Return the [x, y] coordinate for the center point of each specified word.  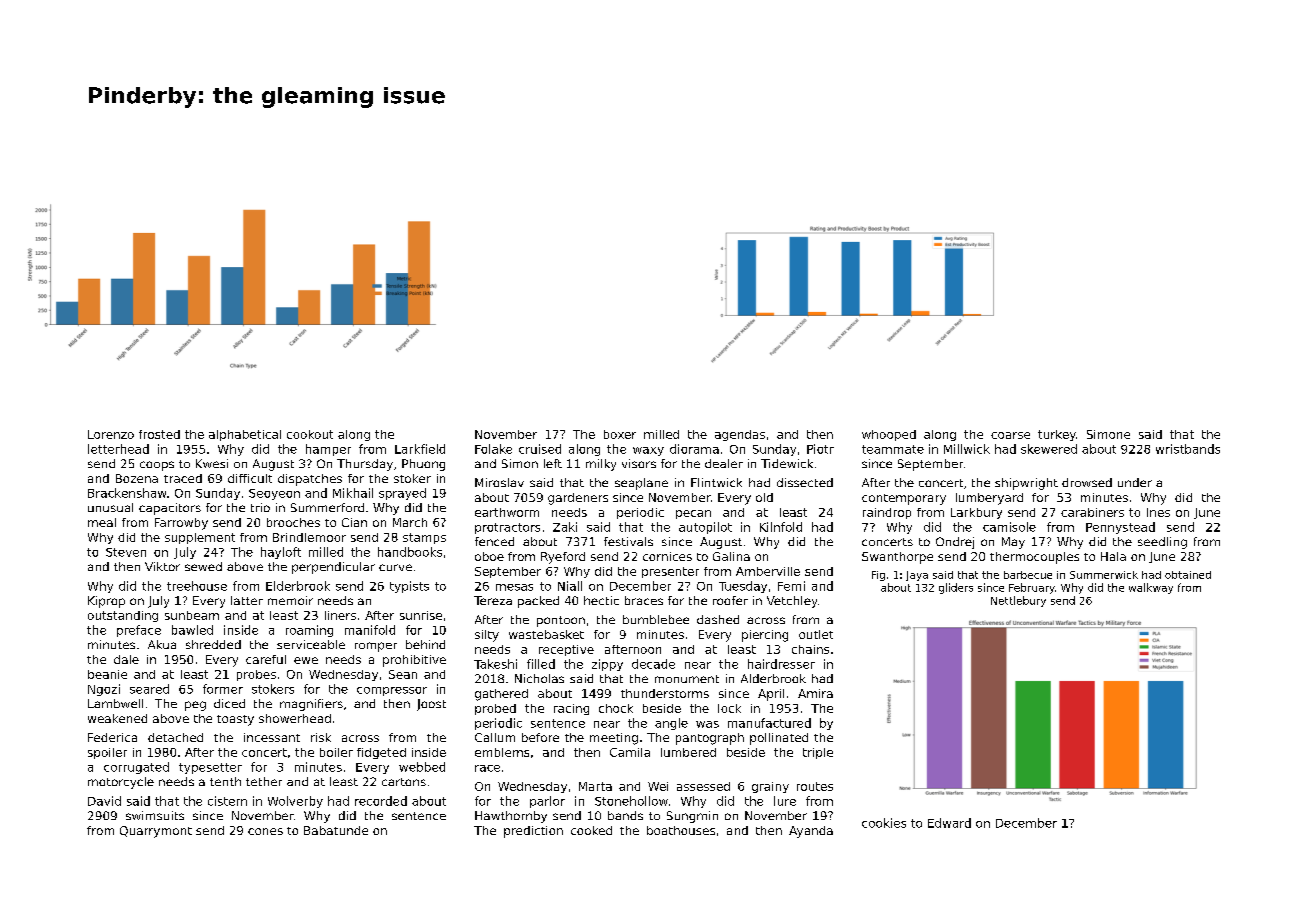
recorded [381, 801]
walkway [1151, 588]
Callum [495, 737]
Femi [791, 586]
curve [395, 567]
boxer [620, 434]
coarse [1010, 435]
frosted [159, 434]
